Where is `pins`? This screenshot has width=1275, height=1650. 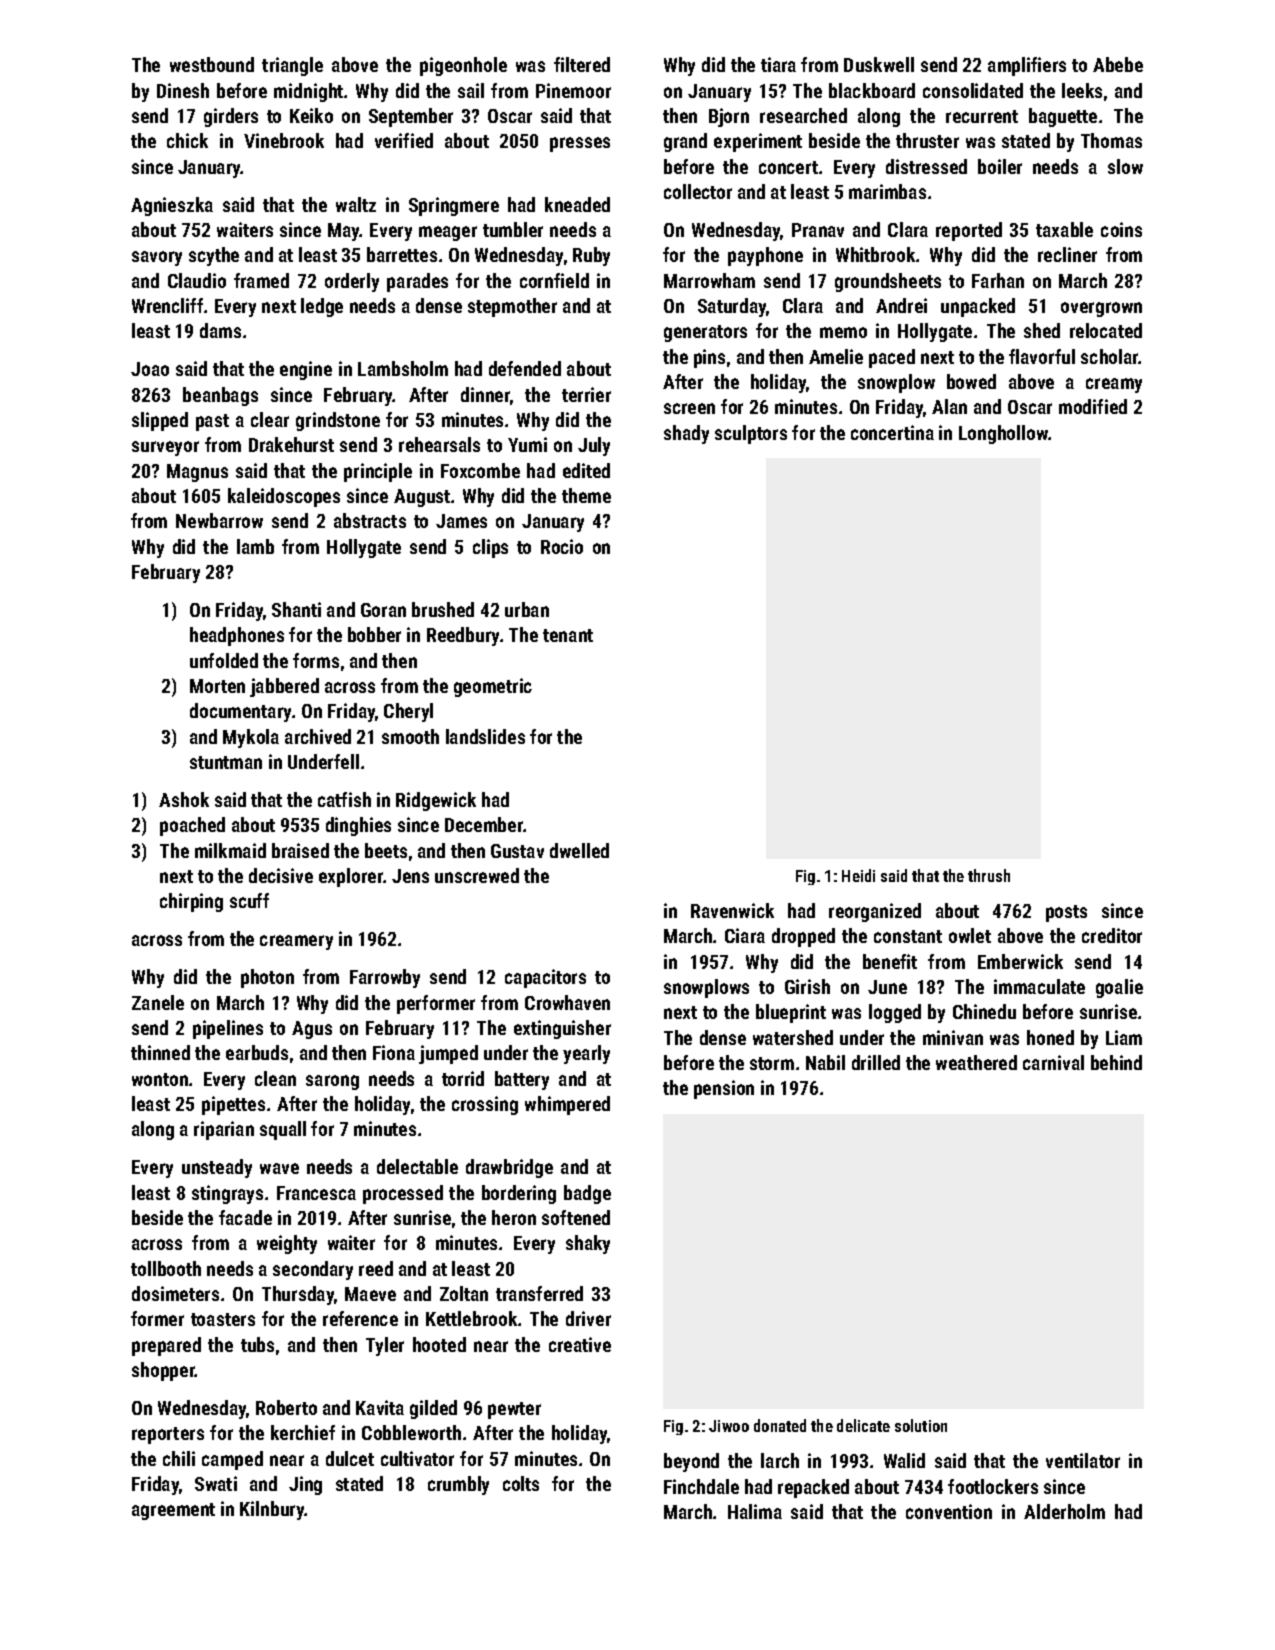
pins is located at coordinates (709, 358).
